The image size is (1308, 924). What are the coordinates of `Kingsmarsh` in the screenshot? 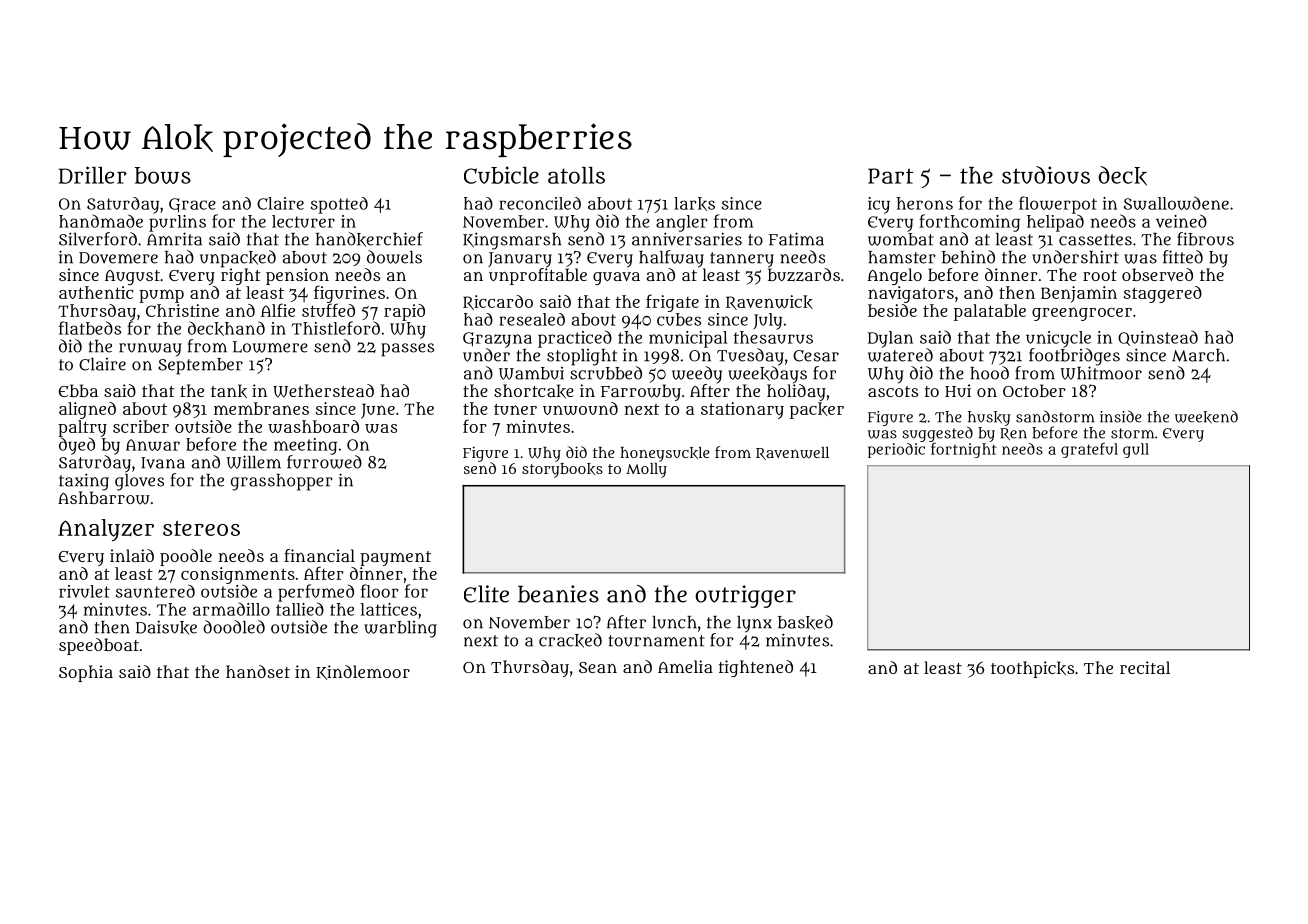 It's located at (512, 241).
